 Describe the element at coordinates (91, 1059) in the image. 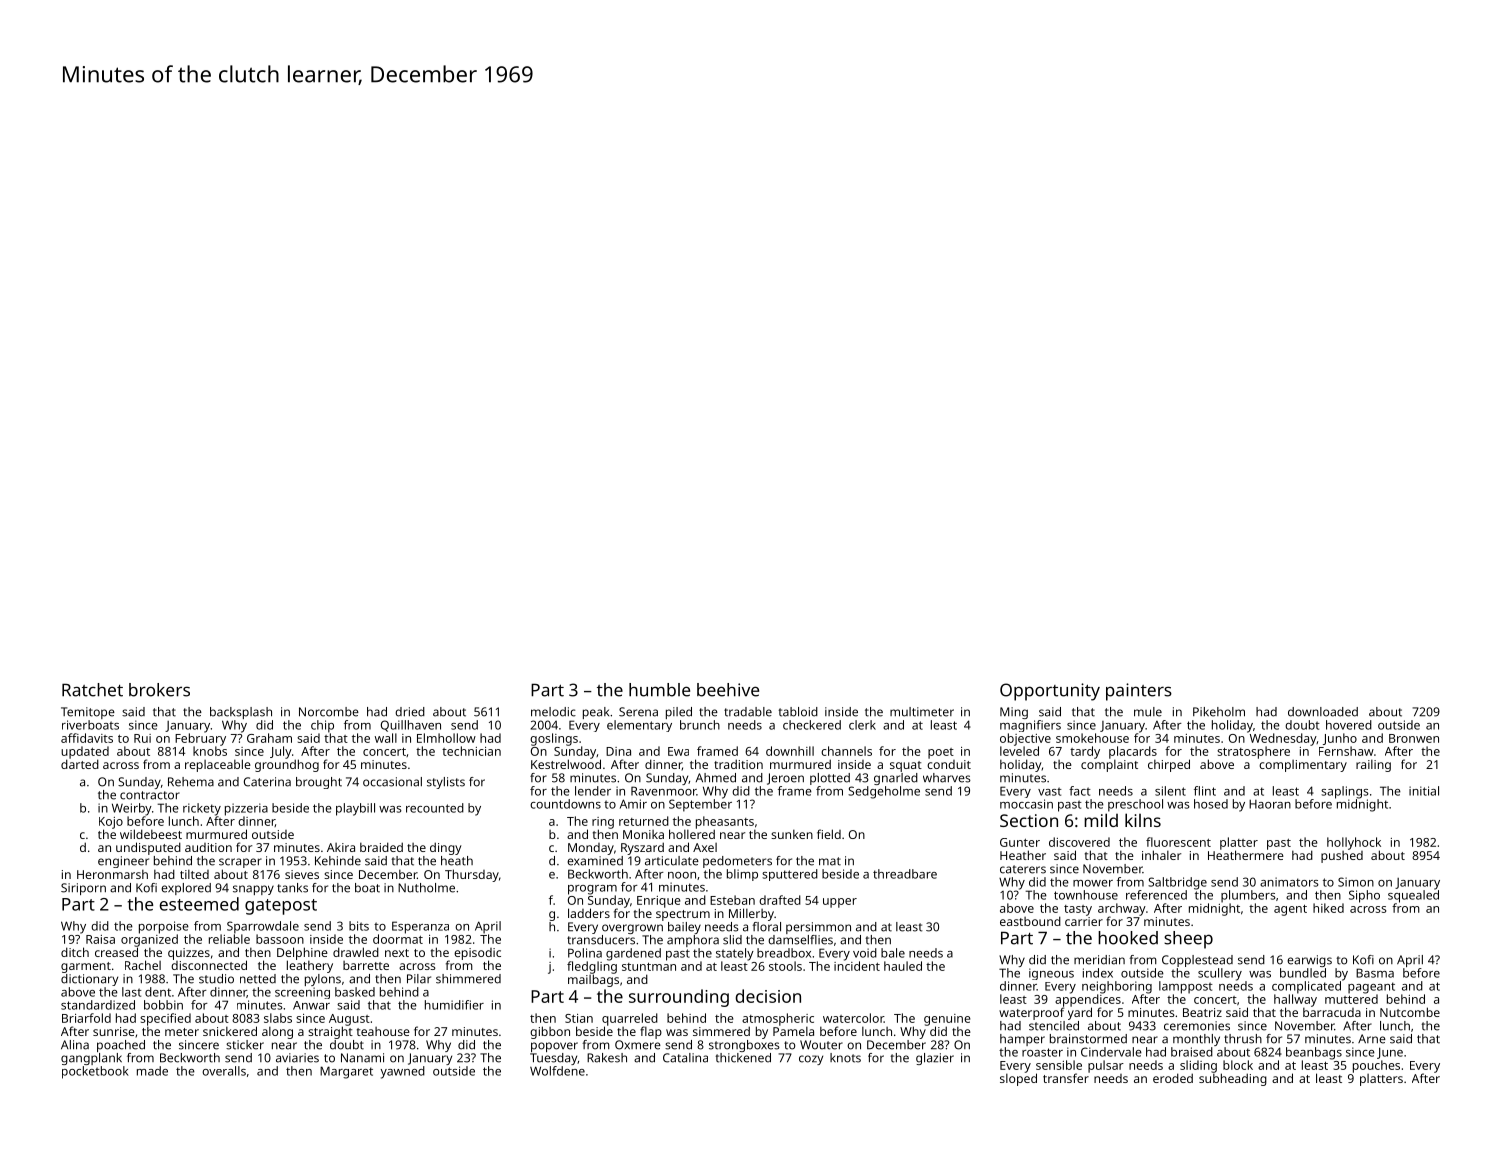

I see `gangplank` at that location.
